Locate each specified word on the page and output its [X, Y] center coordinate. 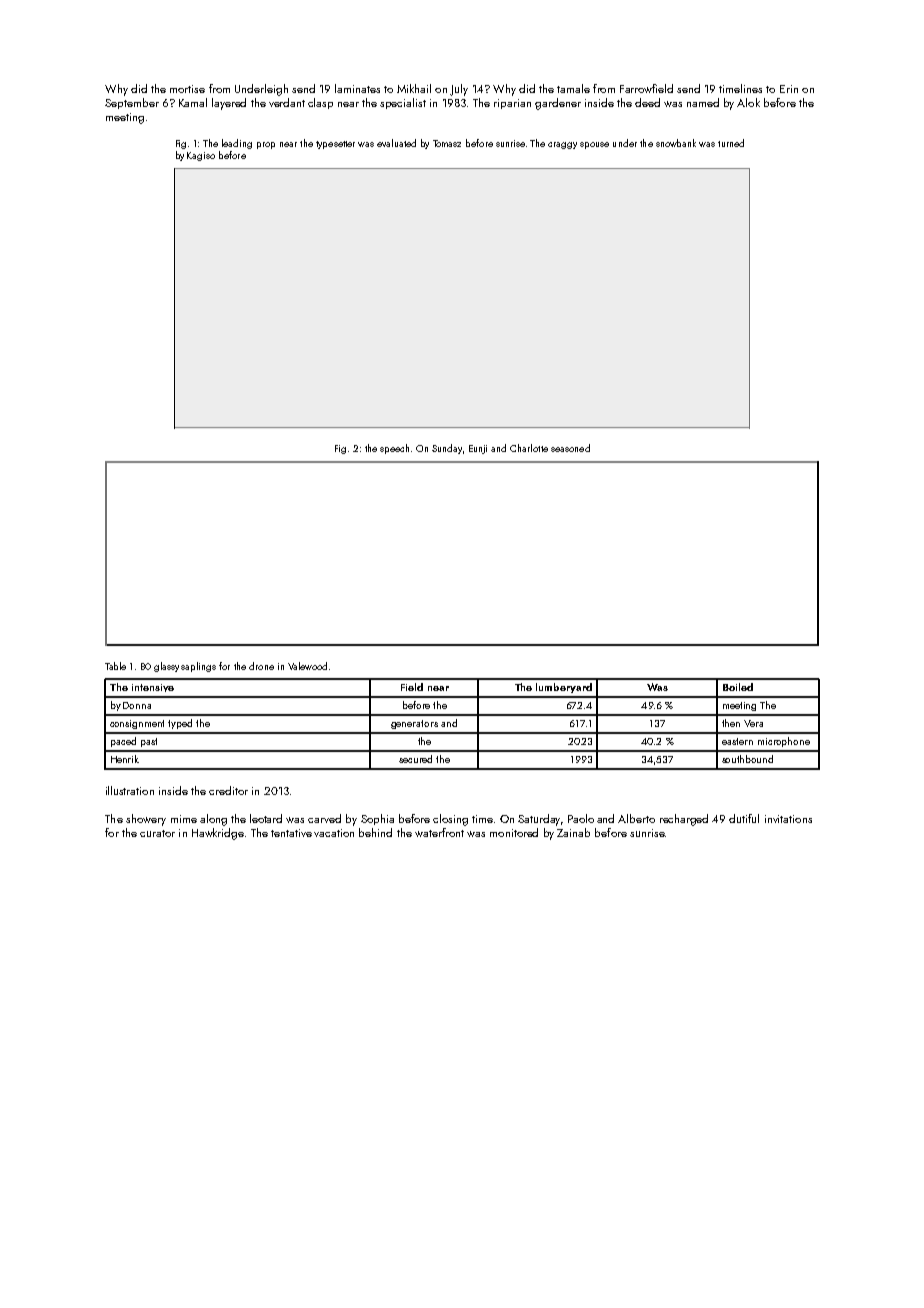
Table [115, 666]
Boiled [738, 687]
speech [394, 449]
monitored [514, 832]
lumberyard [564, 688]
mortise [187, 89]
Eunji [478, 449]
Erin [789, 89]
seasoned [570, 448]
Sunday [447, 449]
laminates [357, 88]
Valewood [307, 666]
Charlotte [529, 448]
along [213, 820]
